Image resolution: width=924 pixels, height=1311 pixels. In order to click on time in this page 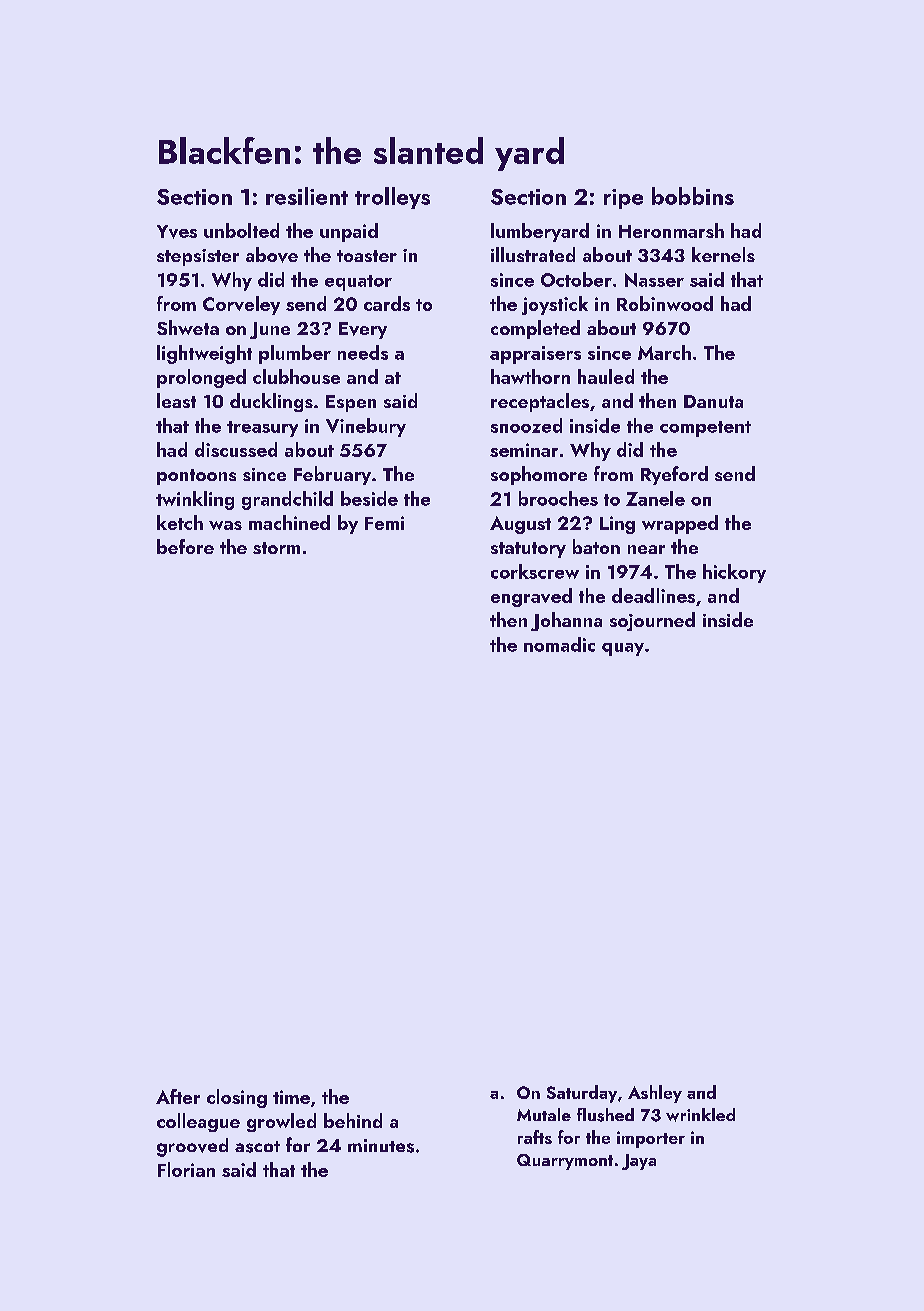, I will do `click(291, 1097)`.
